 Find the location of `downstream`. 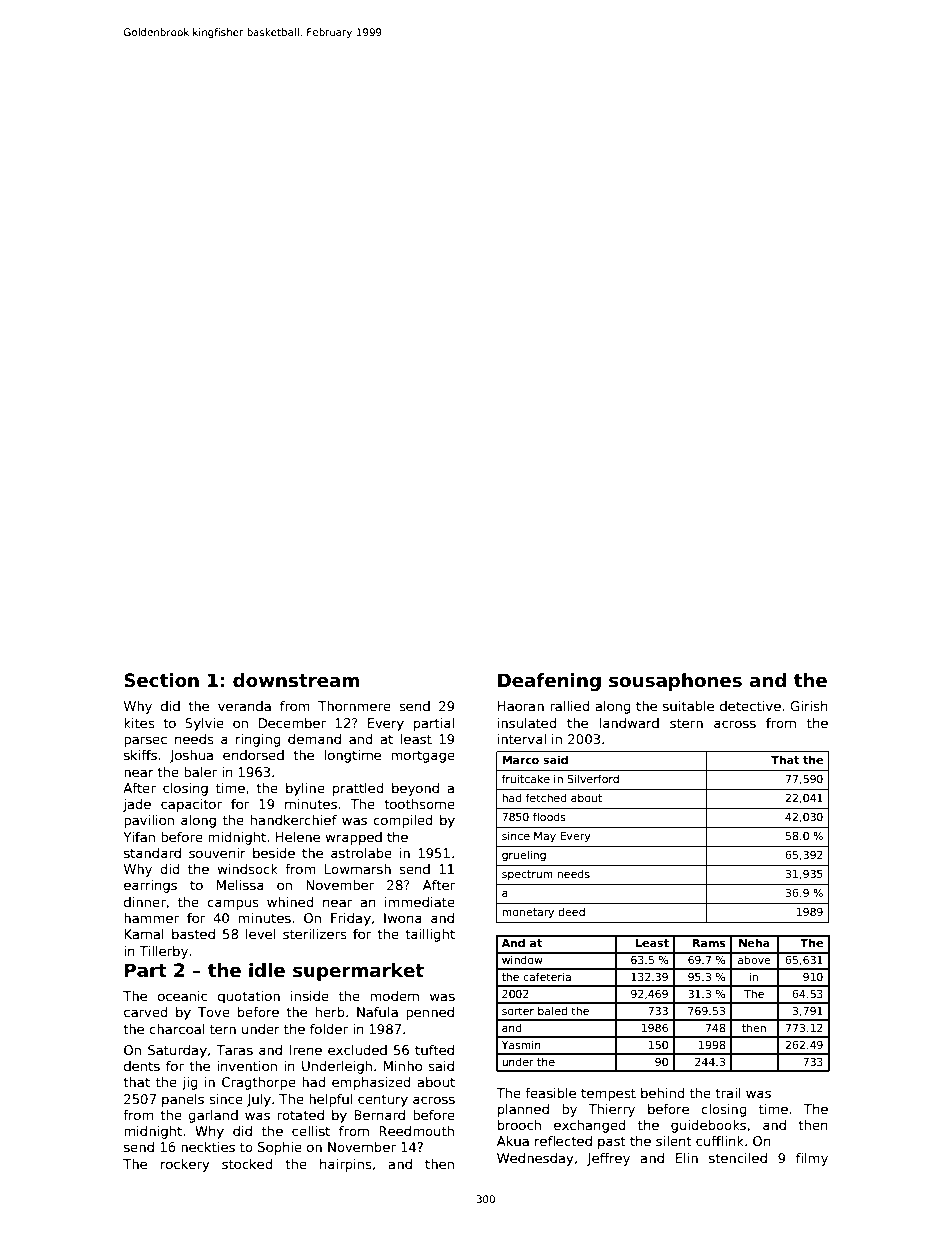

downstream is located at coordinates (296, 680).
